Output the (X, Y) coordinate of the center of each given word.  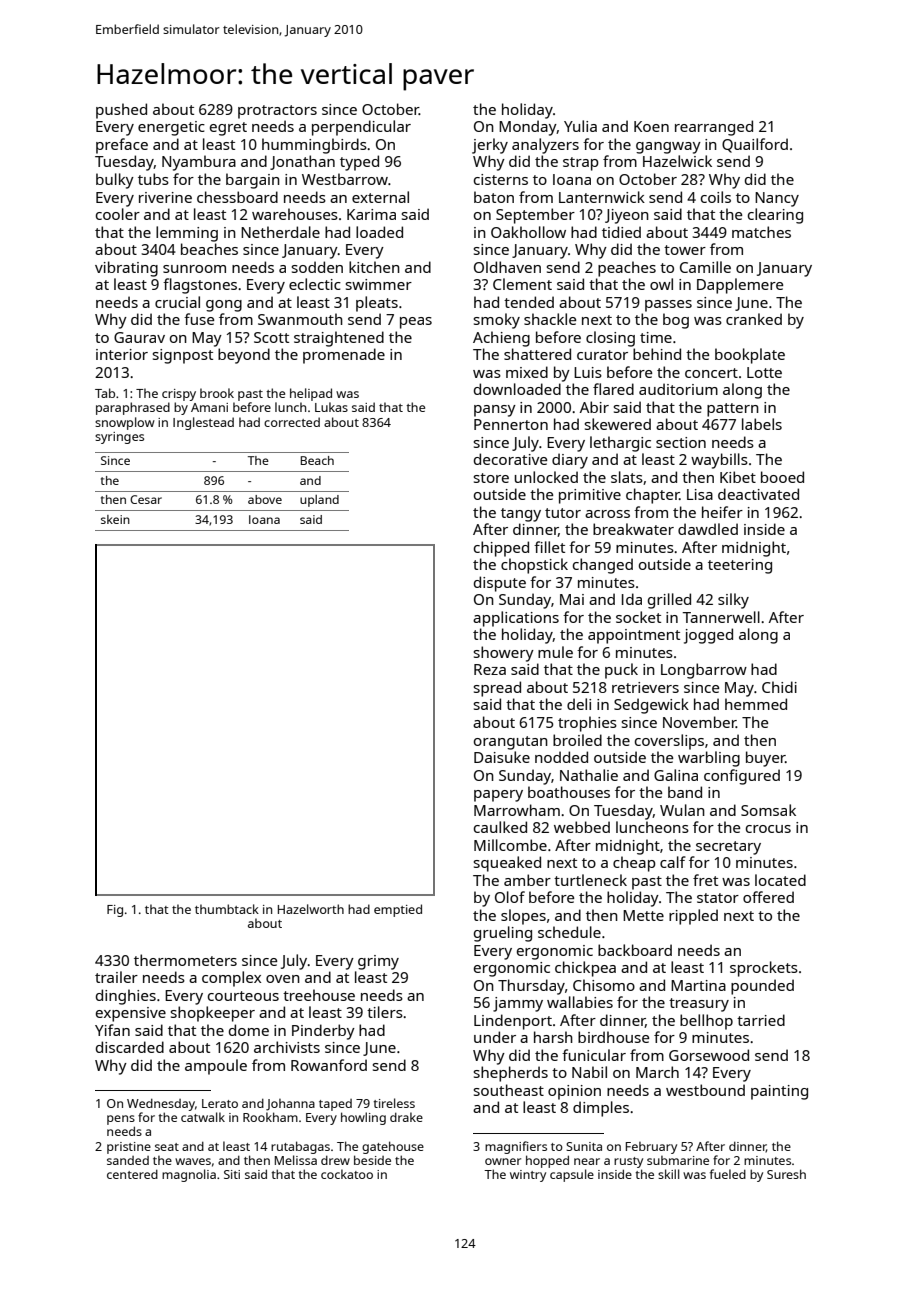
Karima (371, 214)
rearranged (714, 128)
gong (224, 306)
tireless (394, 1103)
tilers (385, 1012)
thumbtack (227, 909)
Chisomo (604, 985)
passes (668, 306)
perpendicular (361, 128)
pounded (762, 987)
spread (497, 689)
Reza (490, 669)
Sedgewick (651, 706)
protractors (277, 112)
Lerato (220, 1103)
